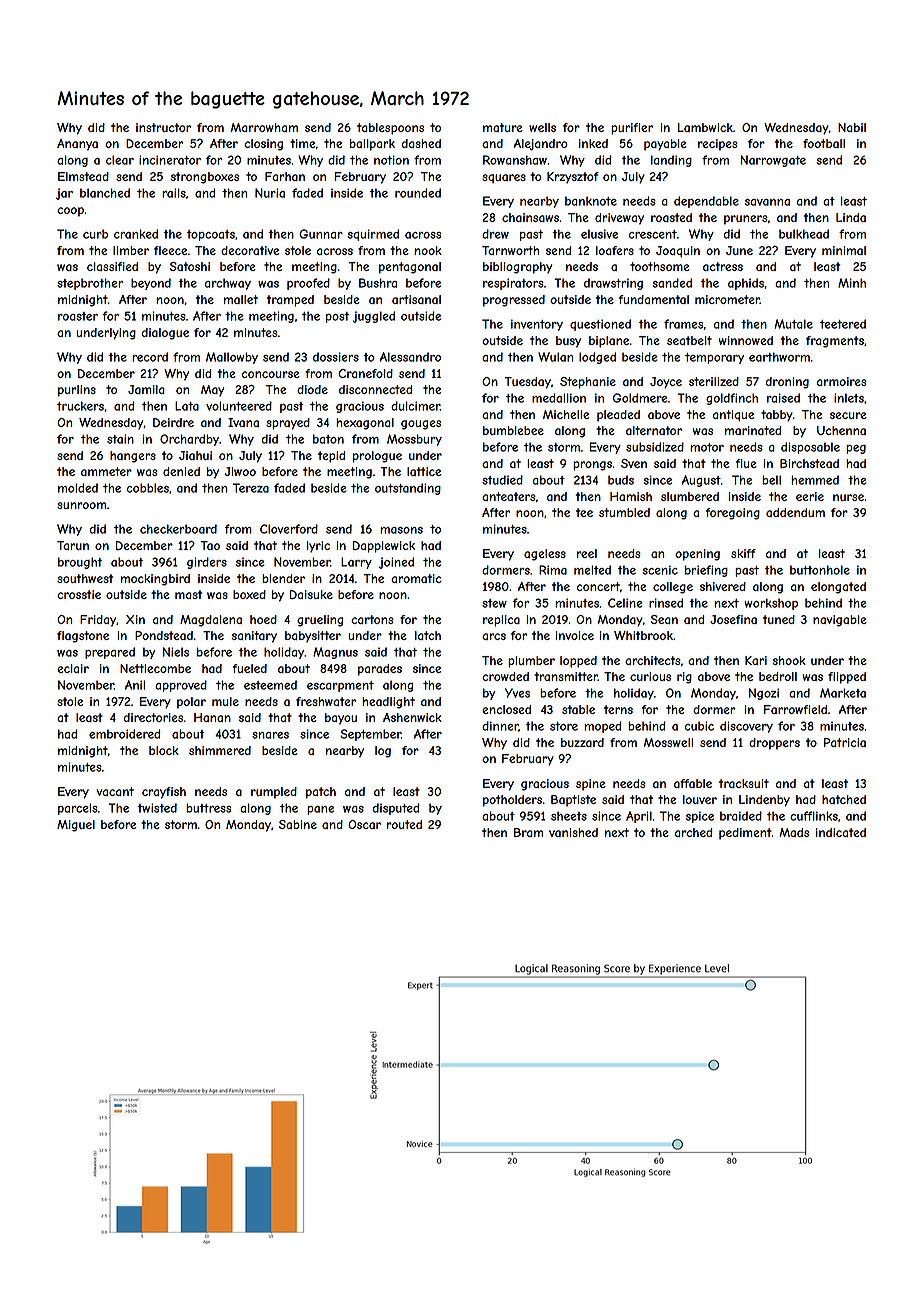 The height and width of the document is (1314, 924). I want to click on ballpark, so click(372, 145).
